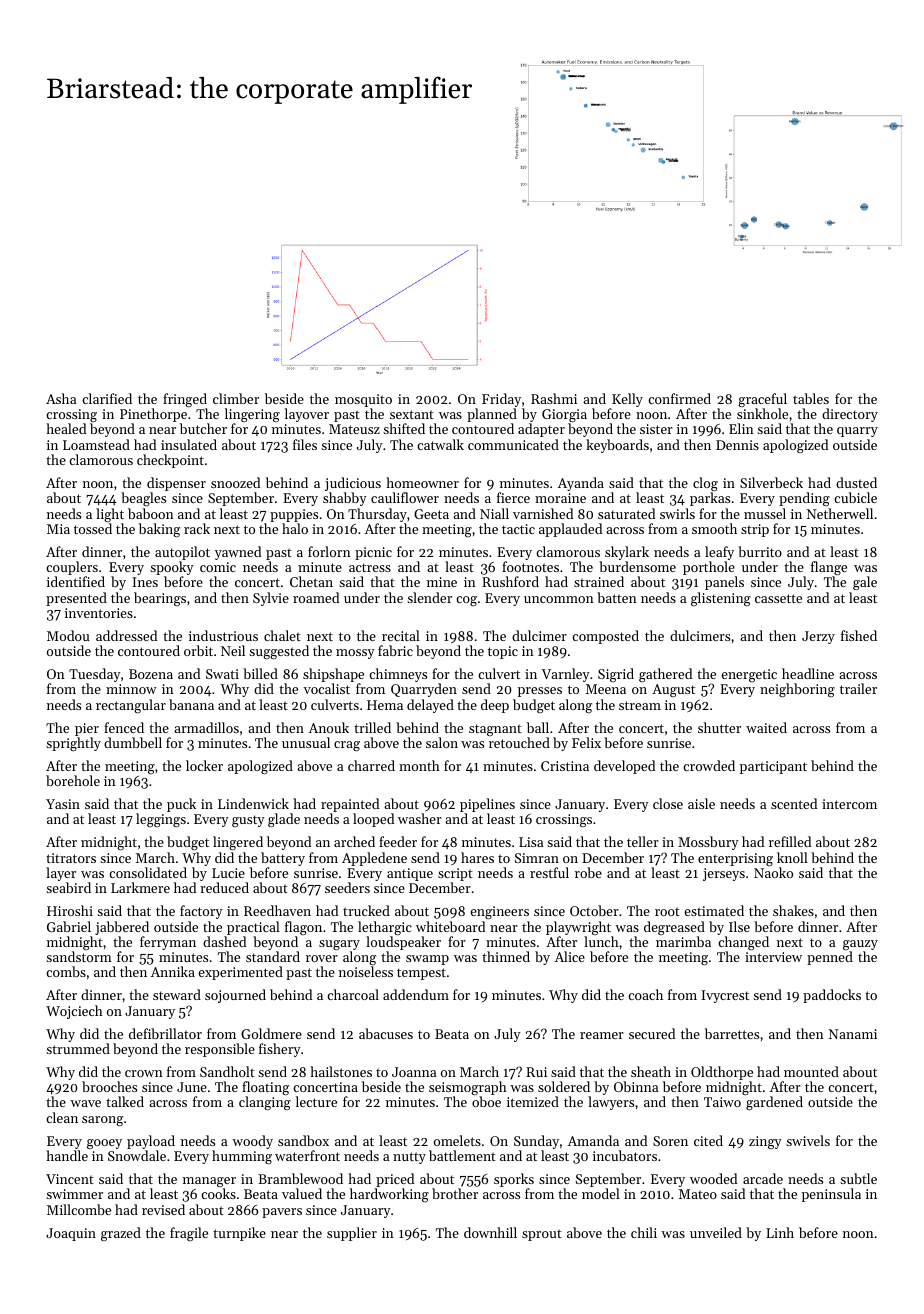 The height and width of the screenshot is (1314, 924). Describe the element at coordinates (778, 598) in the screenshot. I see `cassette` at that location.
